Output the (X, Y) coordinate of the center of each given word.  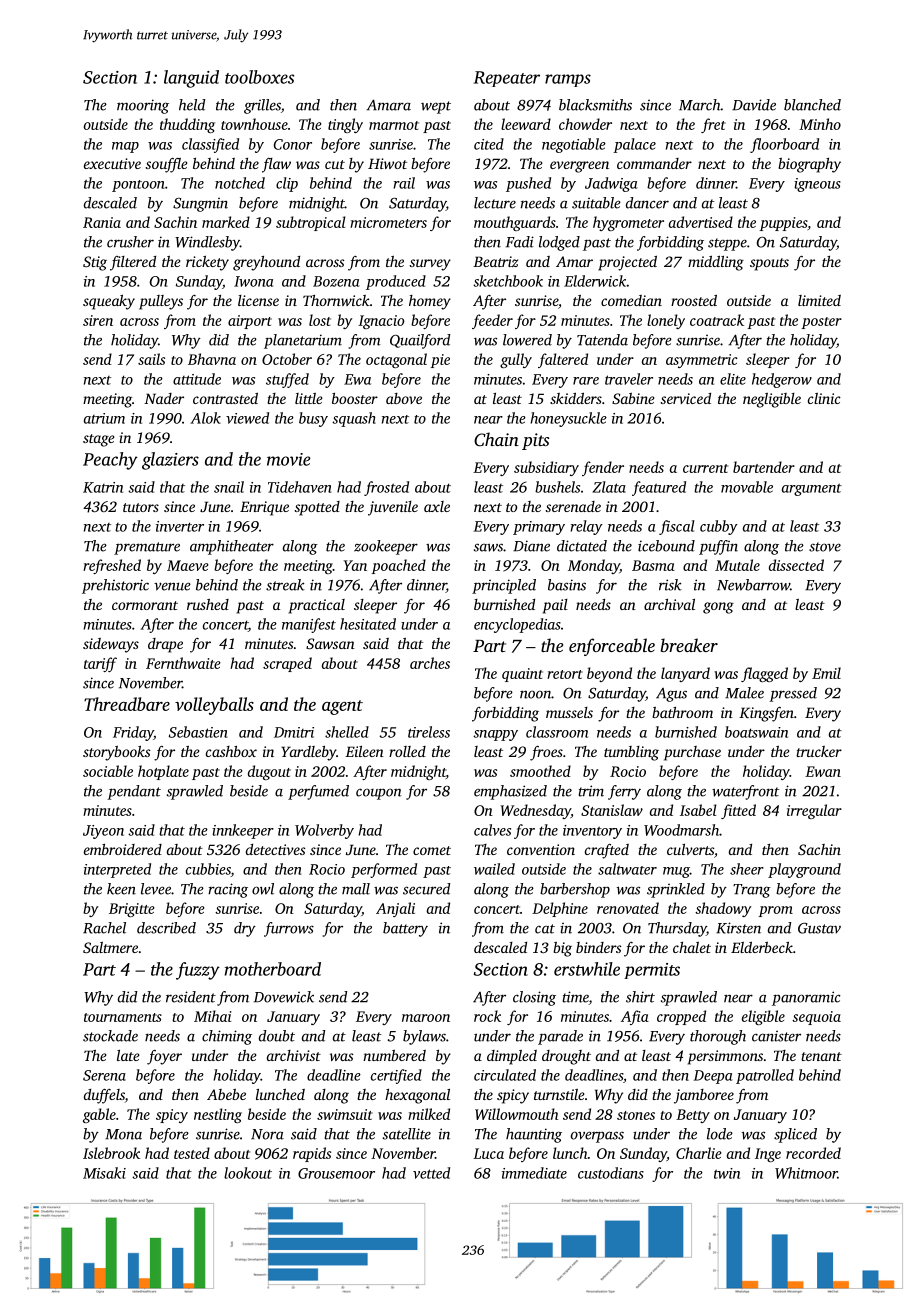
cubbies (208, 870)
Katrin (103, 487)
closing (534, 998)
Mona (123, 1134)
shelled (347, 732)
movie (289, 459)
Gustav (819, 928)
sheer (747, 869)
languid (191, 79)
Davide (754, 105)
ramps (568, 80)
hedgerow (782, 380)
